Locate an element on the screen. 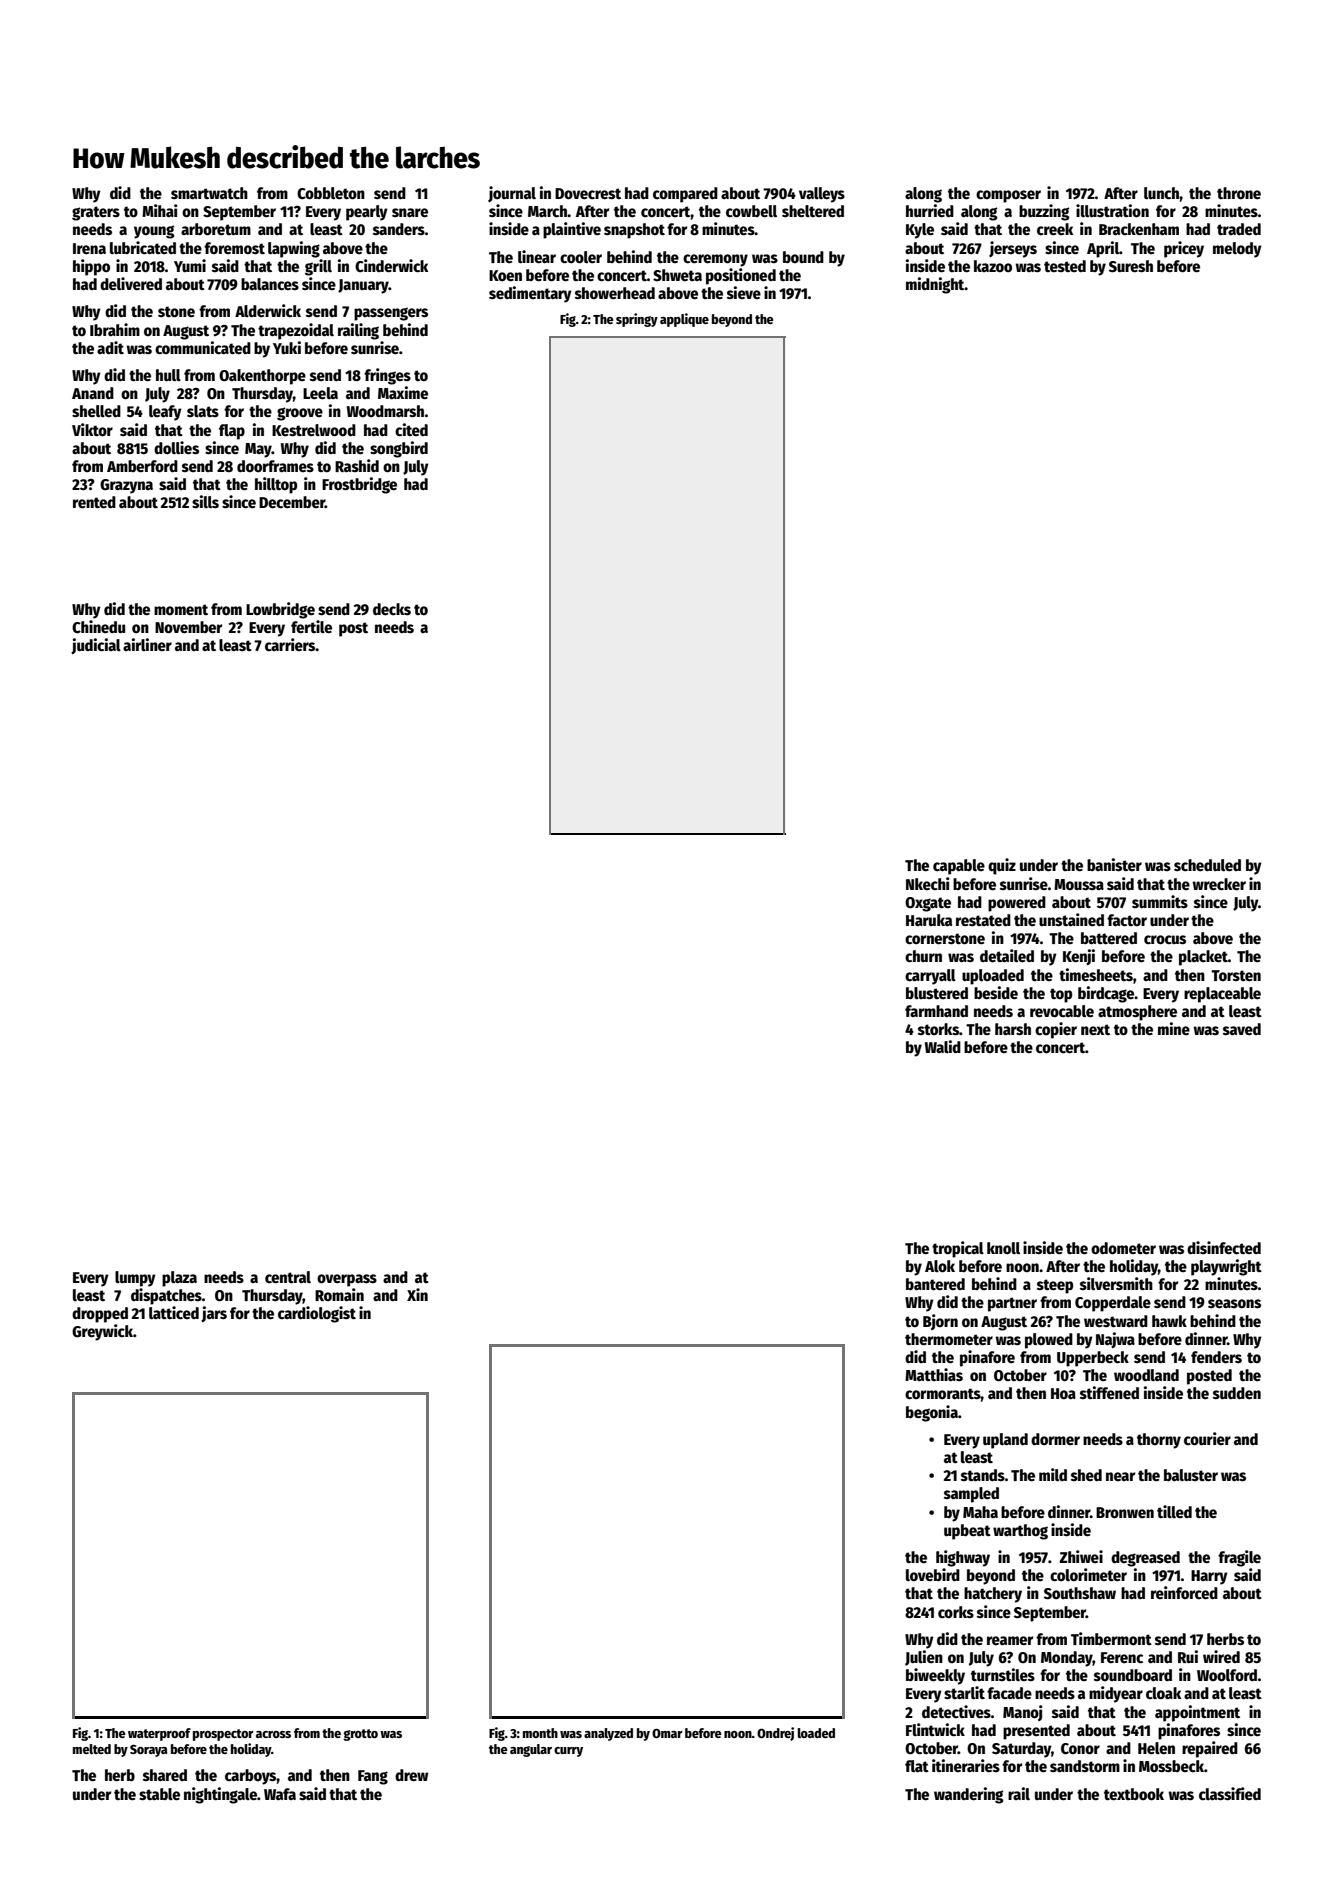 The width and height of the screenshot is (1334, 1886). grotto is located at coordinates (360, 1735).
